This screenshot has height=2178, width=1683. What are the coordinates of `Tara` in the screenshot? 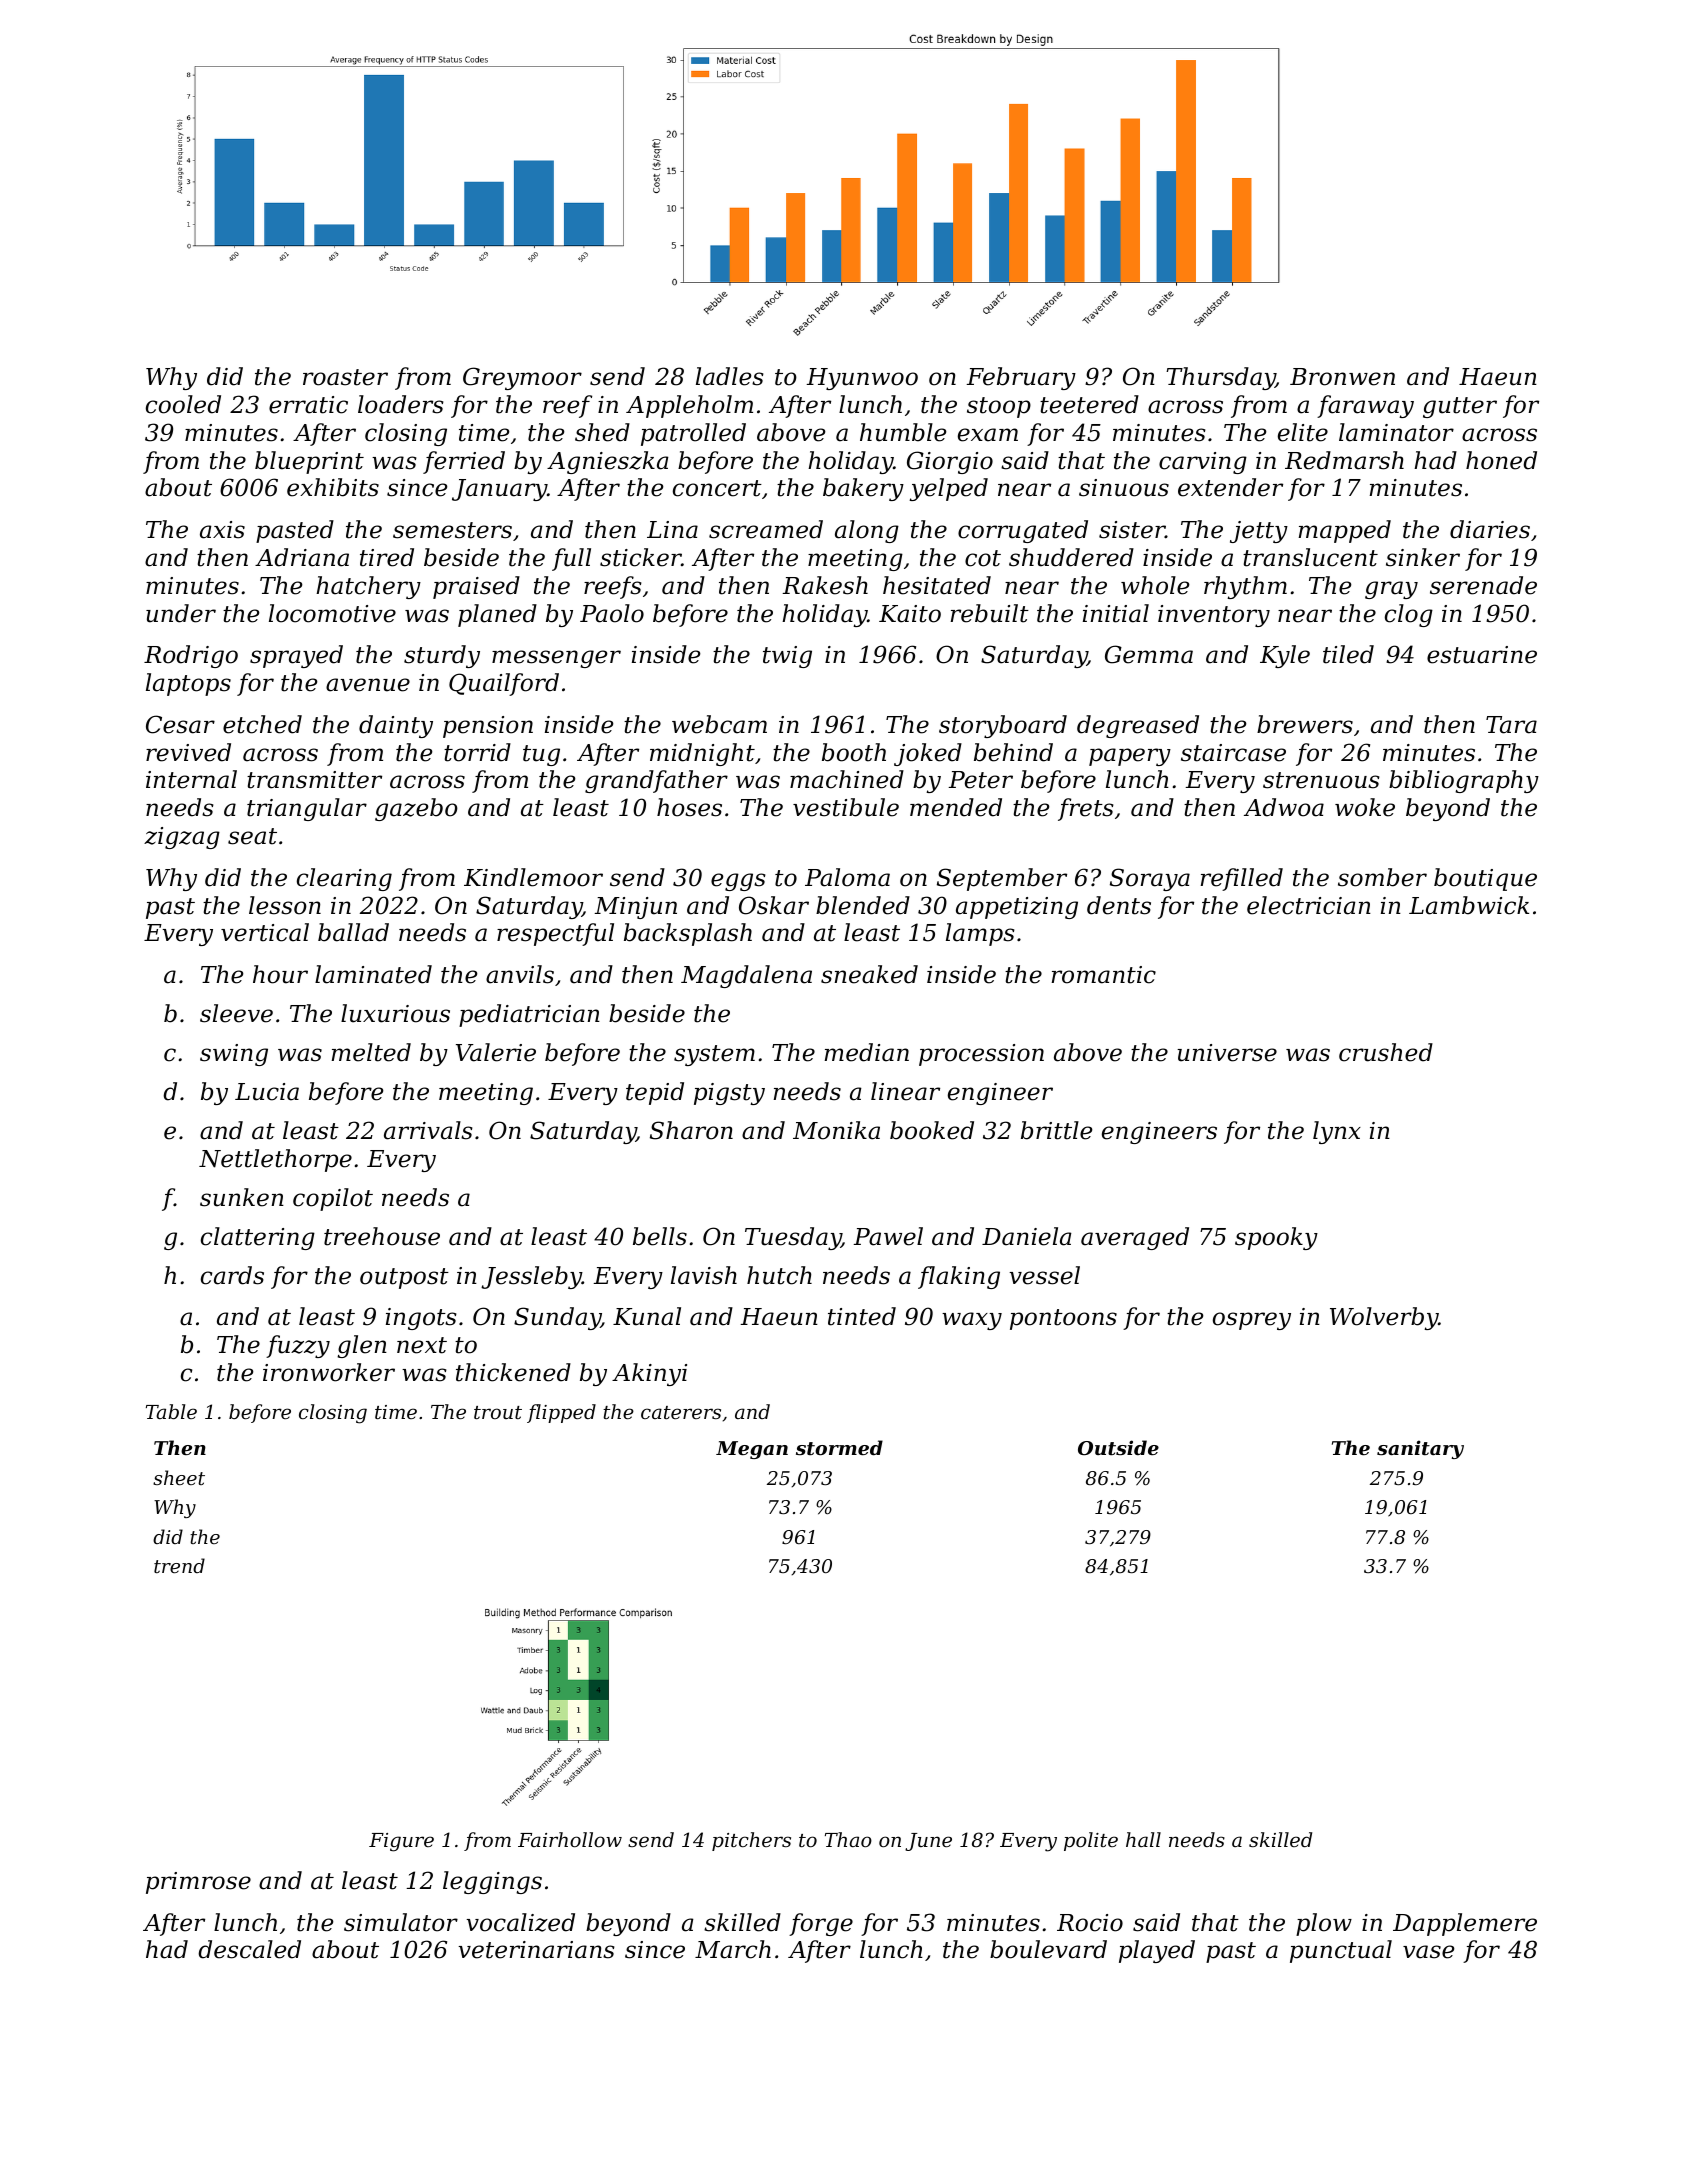 It's located at (1511, 725).
